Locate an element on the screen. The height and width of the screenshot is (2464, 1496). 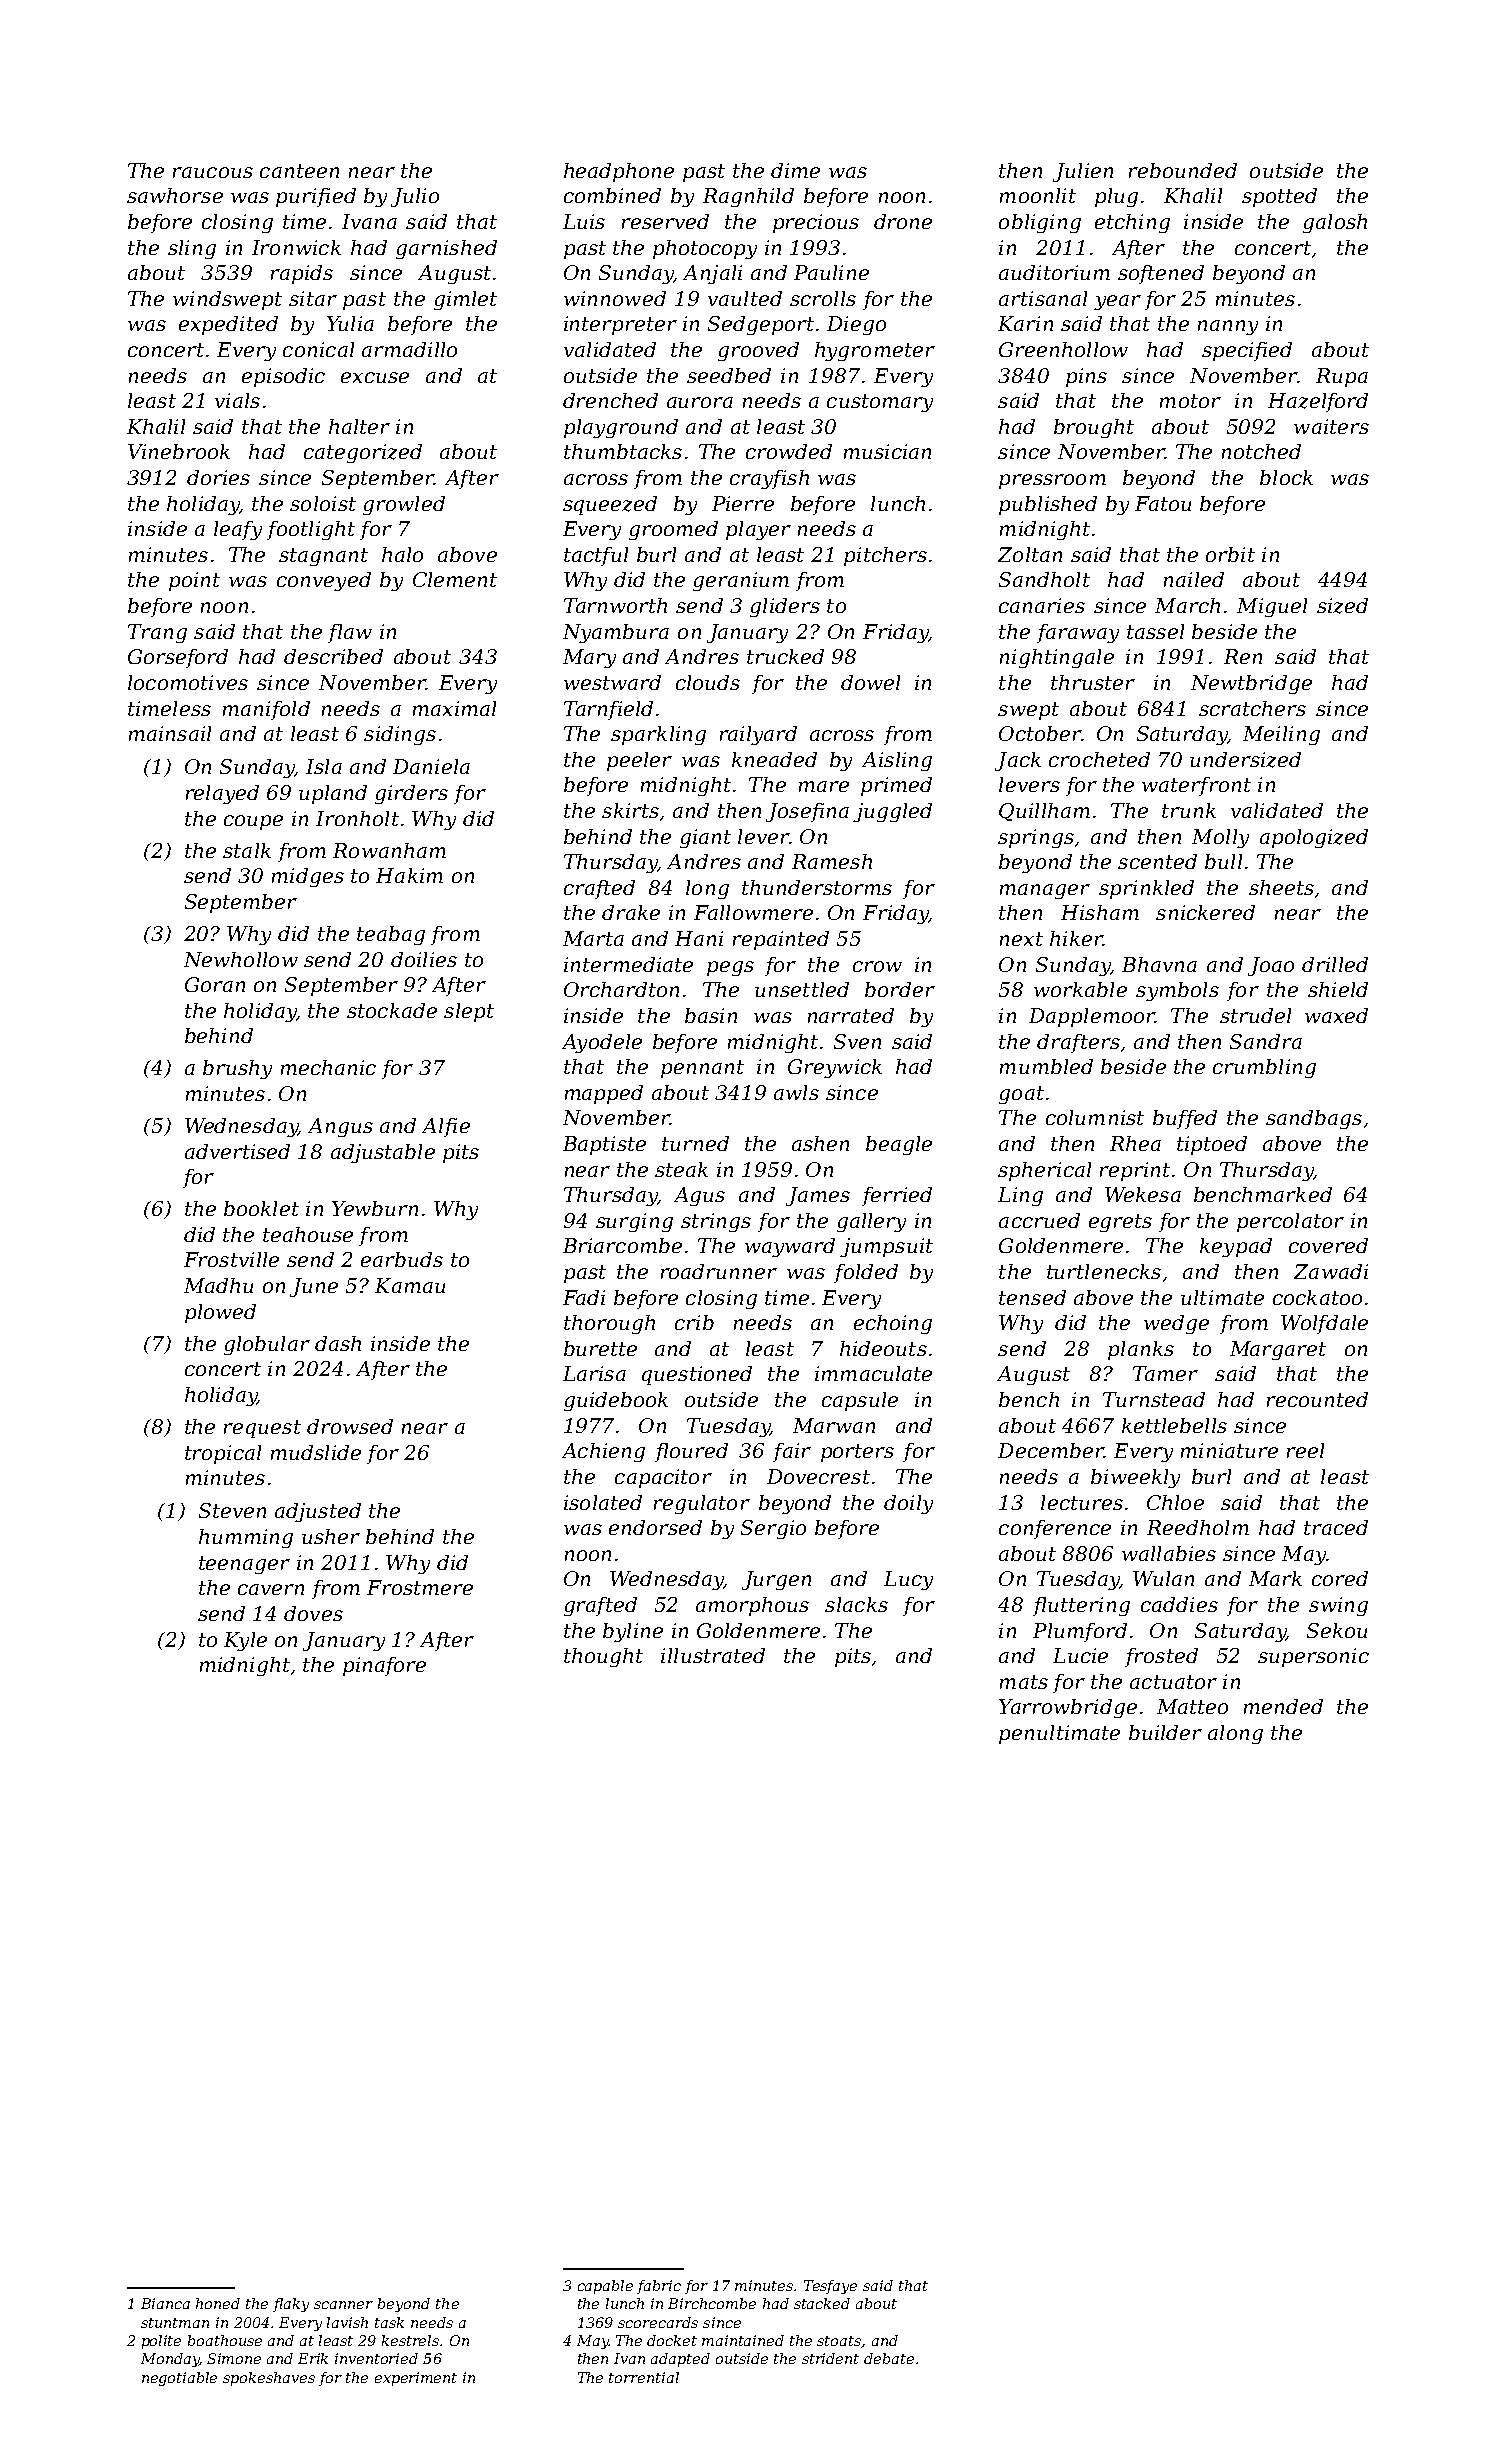
flaw is located at coordinates (350, 633).
